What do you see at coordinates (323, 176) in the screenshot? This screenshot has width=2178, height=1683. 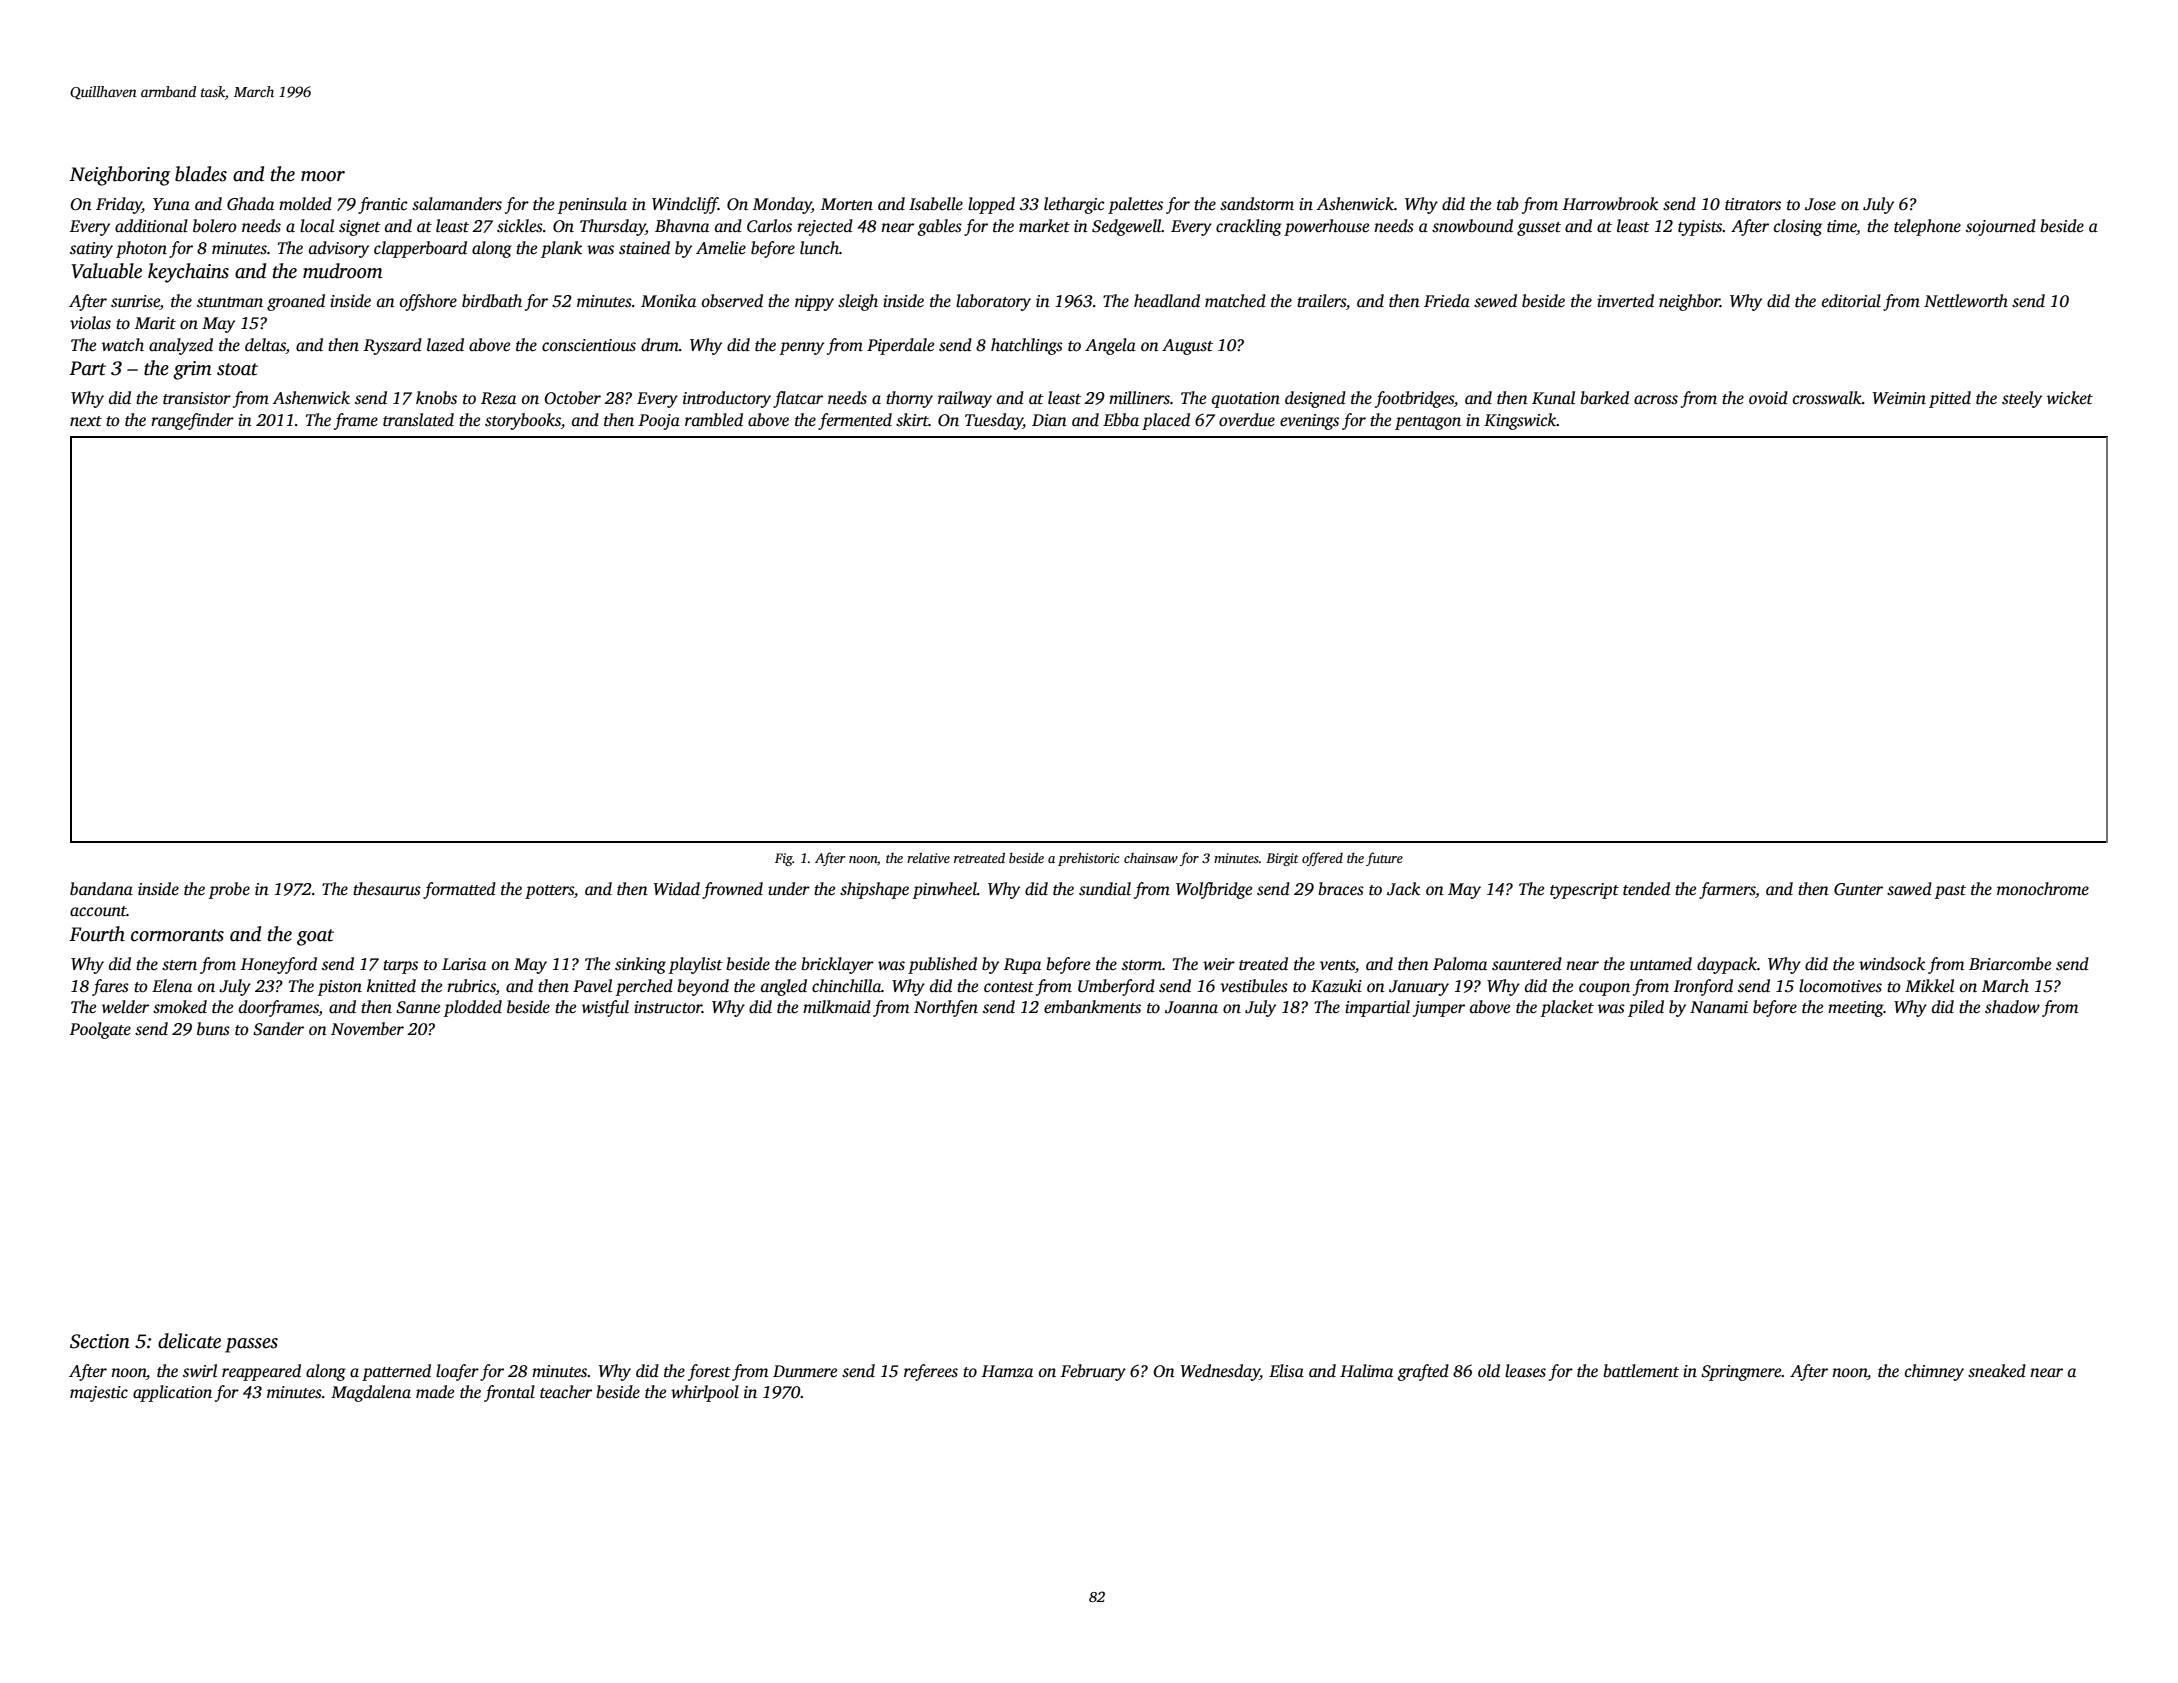 I see `moor` at bounding box center [323, 176].
